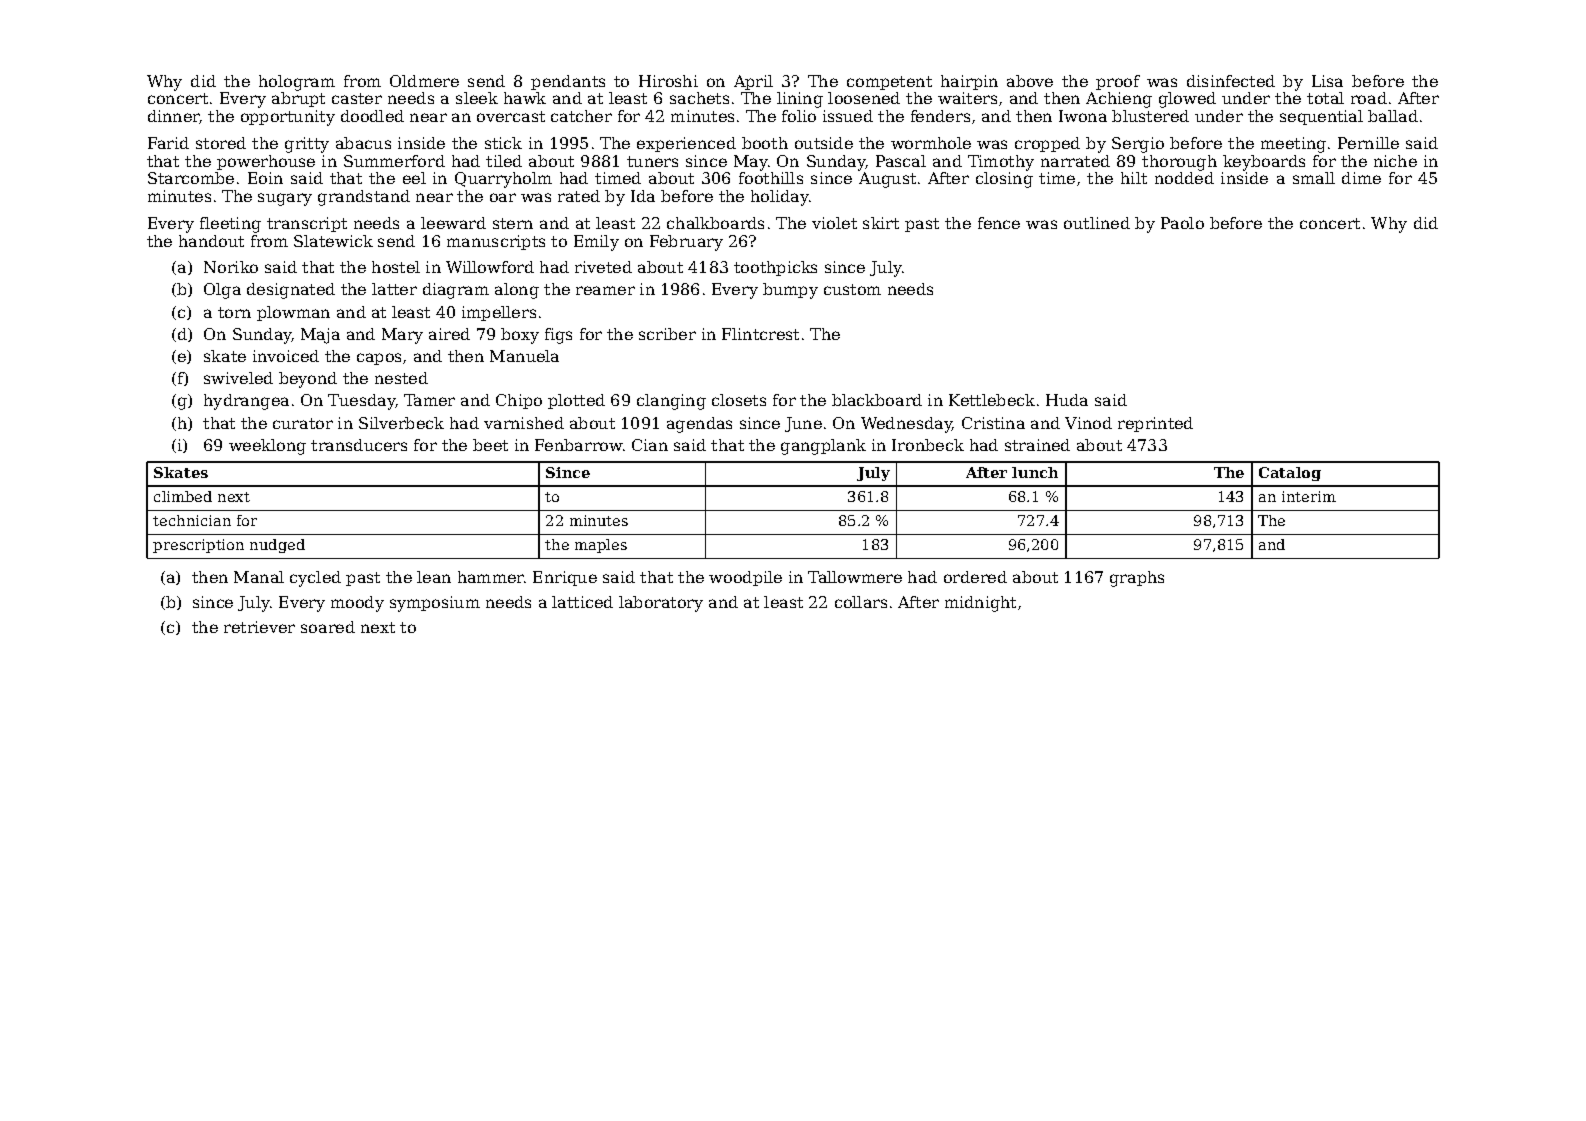 The width and height of the screenshot is (1586, 1121). I want to click on toothpicks, so click(775, 268).
